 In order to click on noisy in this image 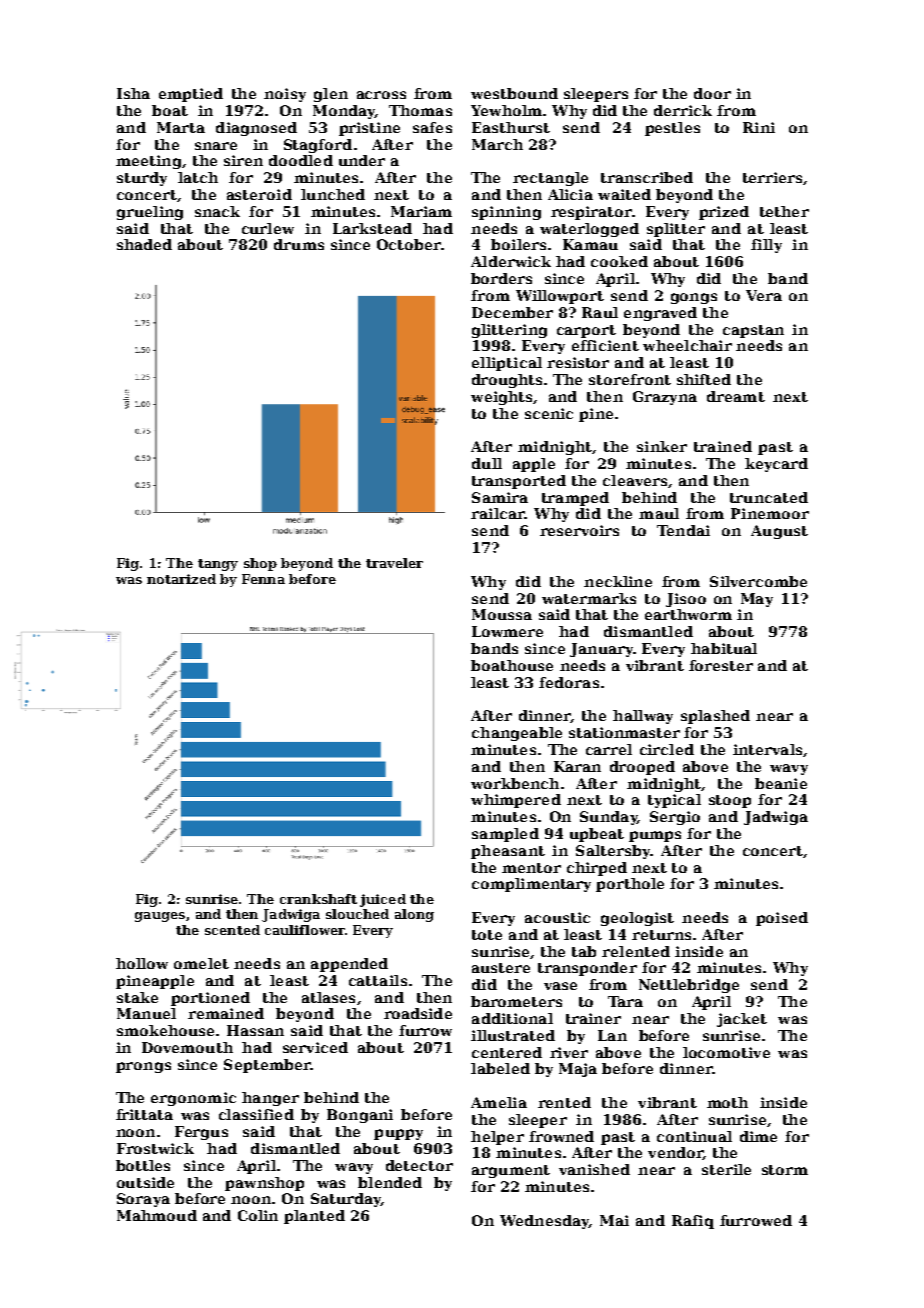, I will do `click(285, 95)`.
